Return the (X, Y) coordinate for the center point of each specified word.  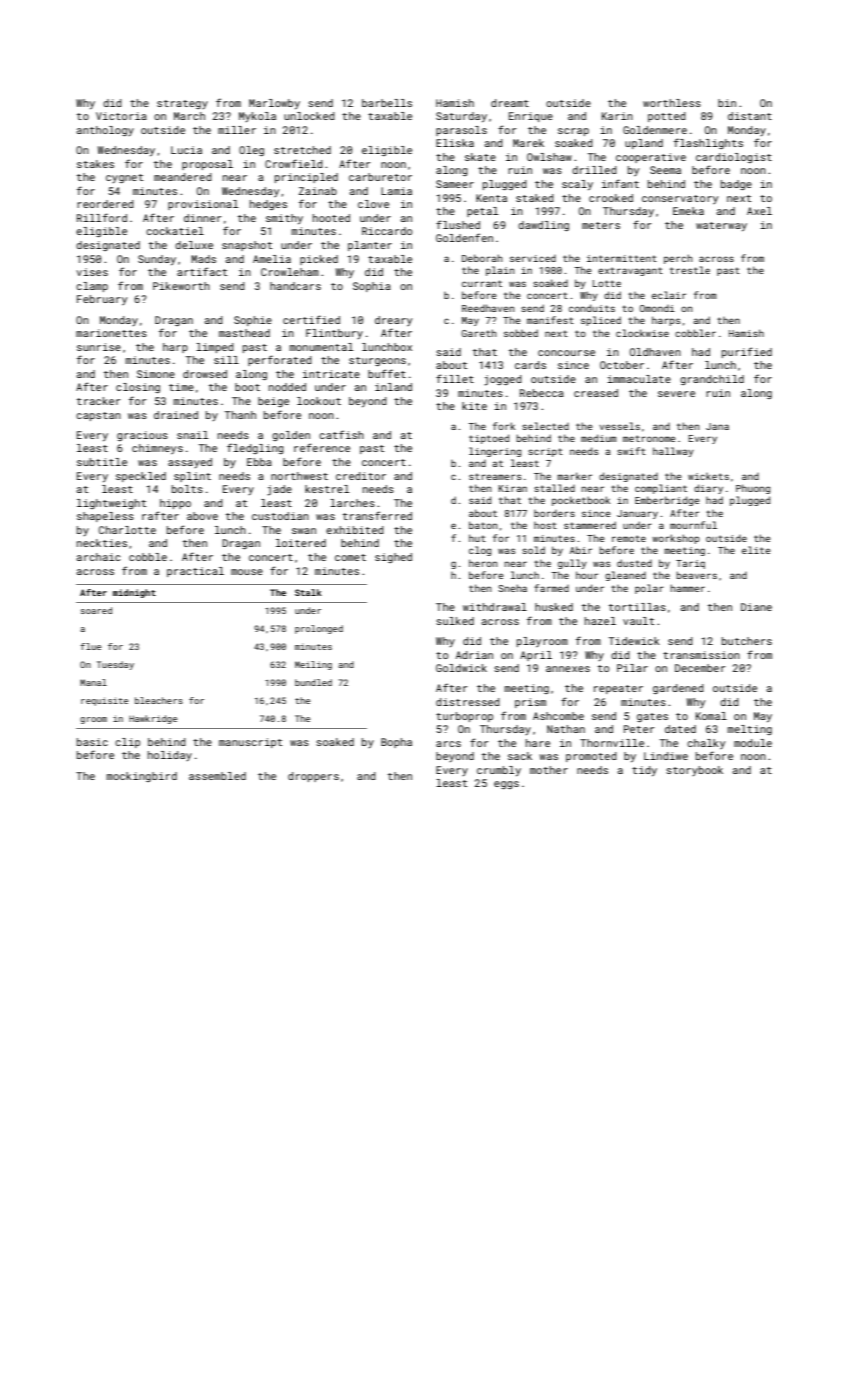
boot (247, 387)
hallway (673, 452)
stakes (95, 164)
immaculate (639, 379)
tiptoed (489, 439)
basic (92, 742)
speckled (141, 477)
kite (474, 406)
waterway (721, 226)
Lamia (396, 191)
